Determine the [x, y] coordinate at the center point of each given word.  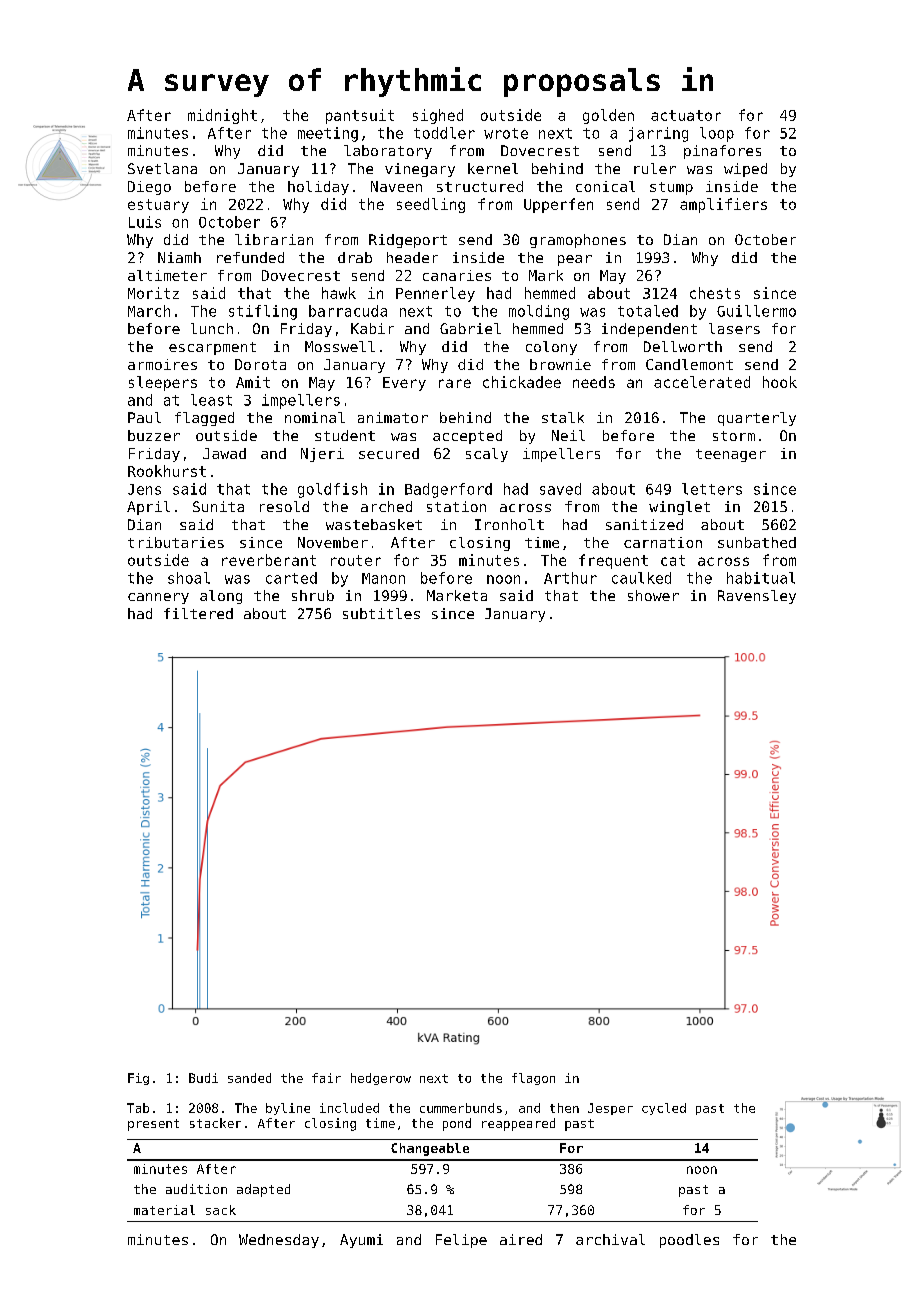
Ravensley [757, 597]
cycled [664, 1109]
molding [539, 312]
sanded [249, 1078]
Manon [383, 578]
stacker [215, 1123]
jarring [658, 134]
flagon [533, 1079]
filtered [198, 613]
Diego [149, 188]
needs [594, 382]
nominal [315, 417]
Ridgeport [408, 241]
